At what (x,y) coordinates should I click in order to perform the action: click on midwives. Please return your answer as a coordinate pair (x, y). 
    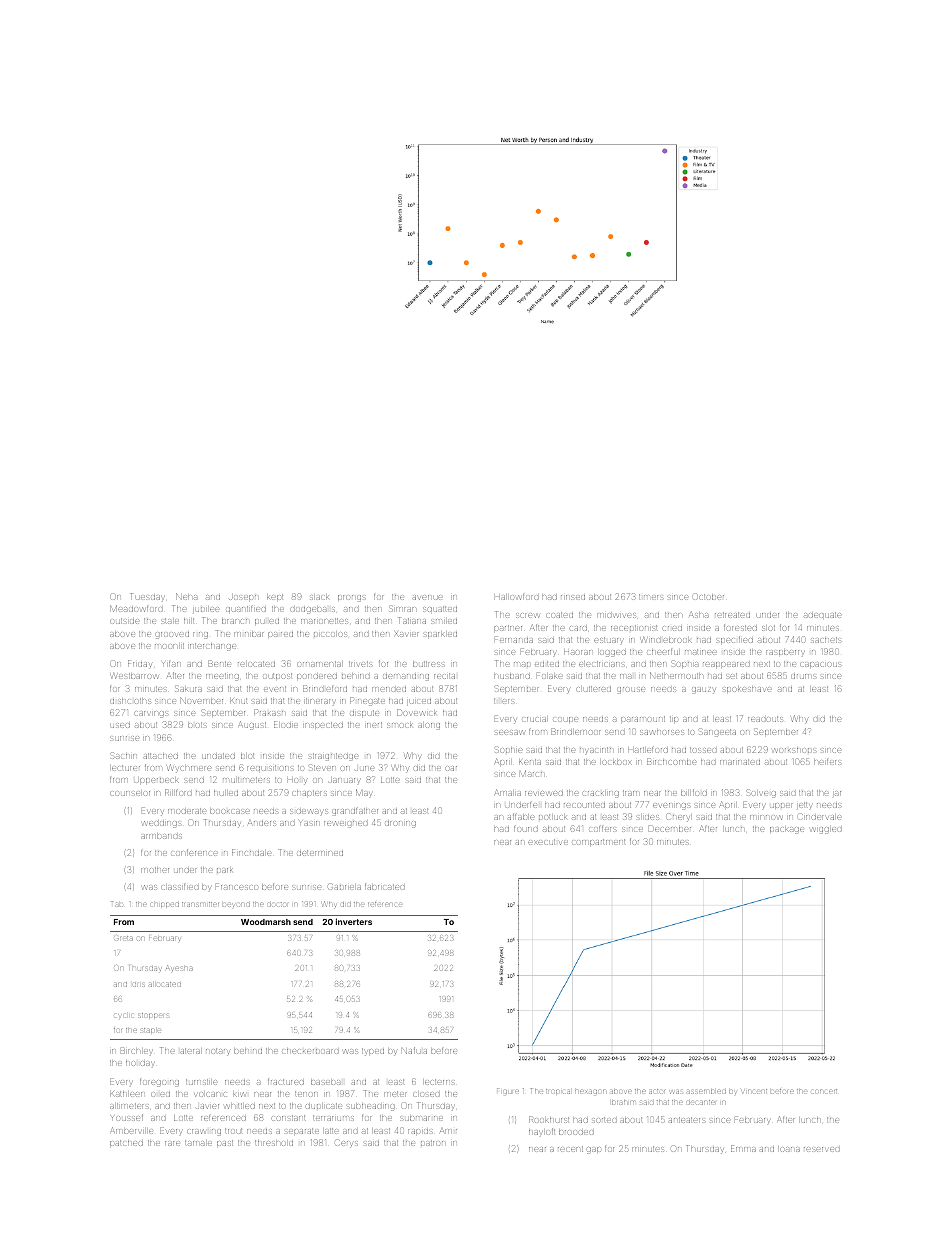
    Looking at the image, I should click on (616, 615).
